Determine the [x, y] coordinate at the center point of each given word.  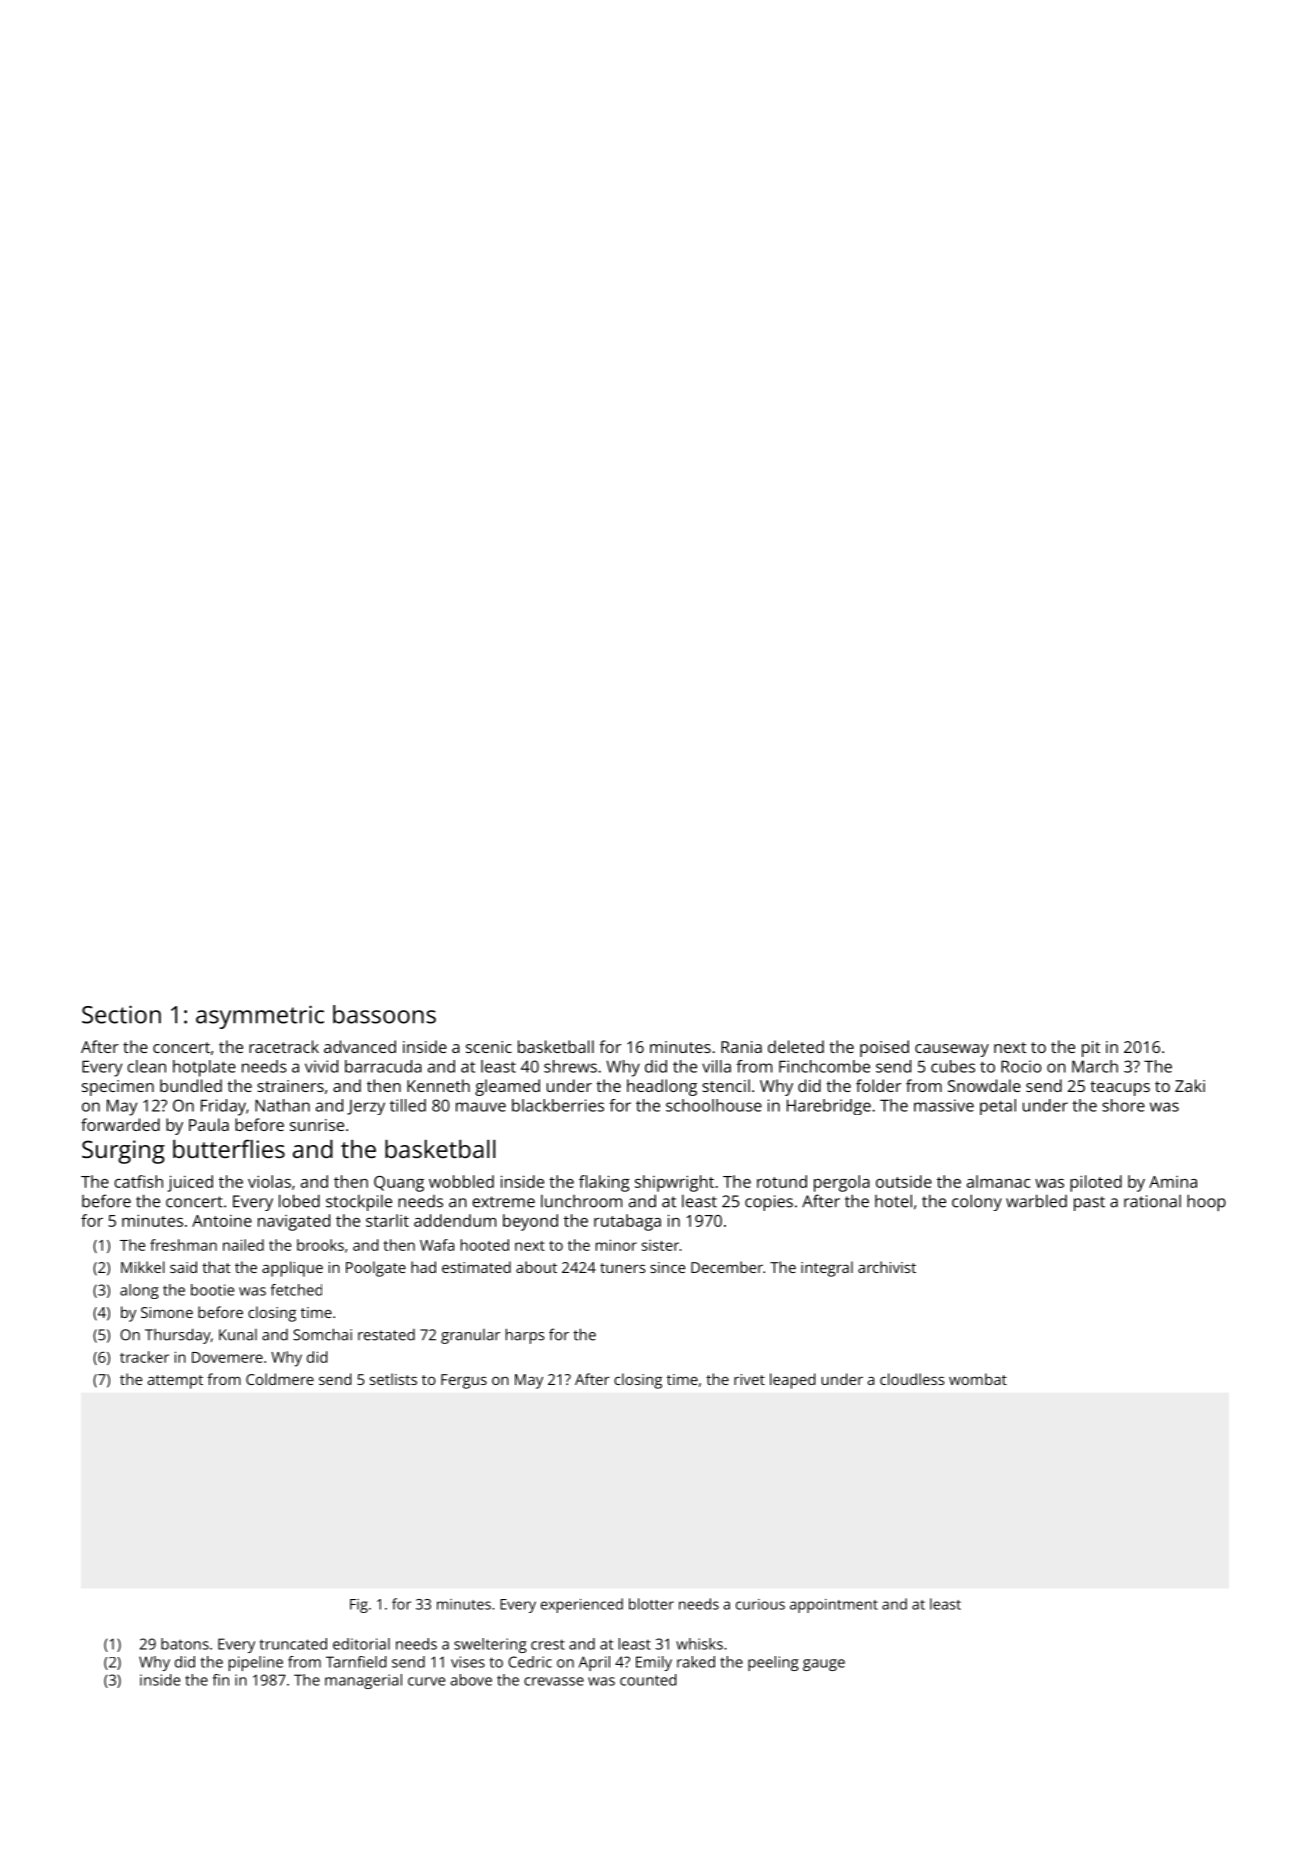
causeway [952, 1050]
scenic [489, 1047]
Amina [1173, 1182]
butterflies [229, 1148]
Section [121, 1014]
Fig [359, 1606]
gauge [824, 1665]
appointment [834, 1606]
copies [769, 1203]
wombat [978, 1379]
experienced [582, 1605]
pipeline [256, 1663]
